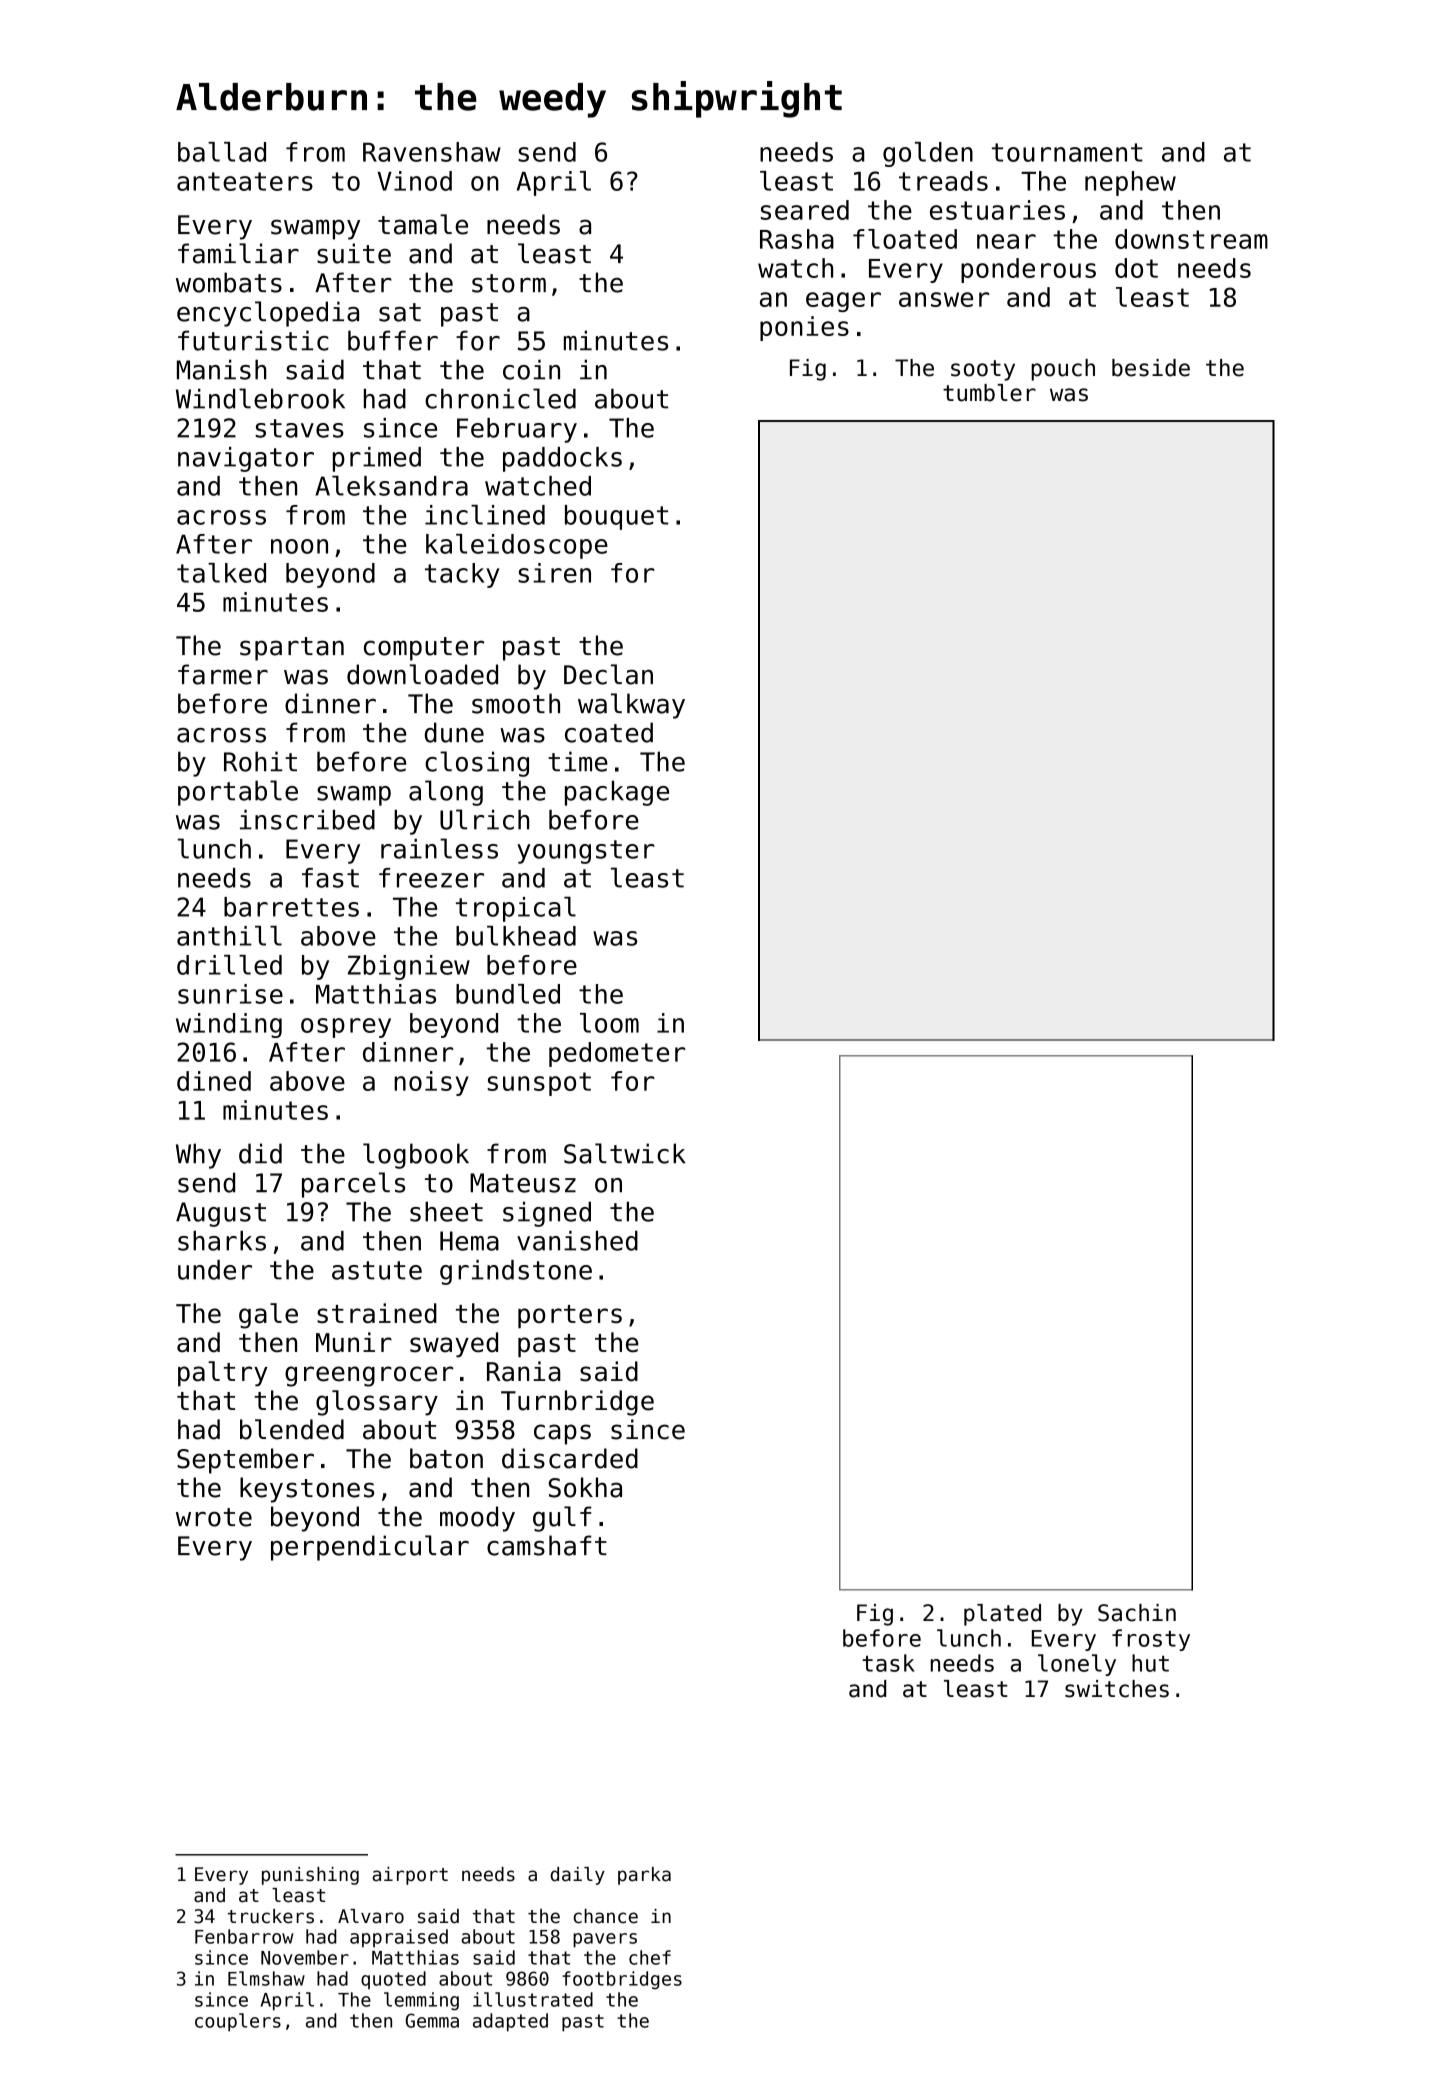 The image size is (1450, 2100). Describe the element at coordinates (625, 1153) in the document. I see `Saltwick` at that location.
